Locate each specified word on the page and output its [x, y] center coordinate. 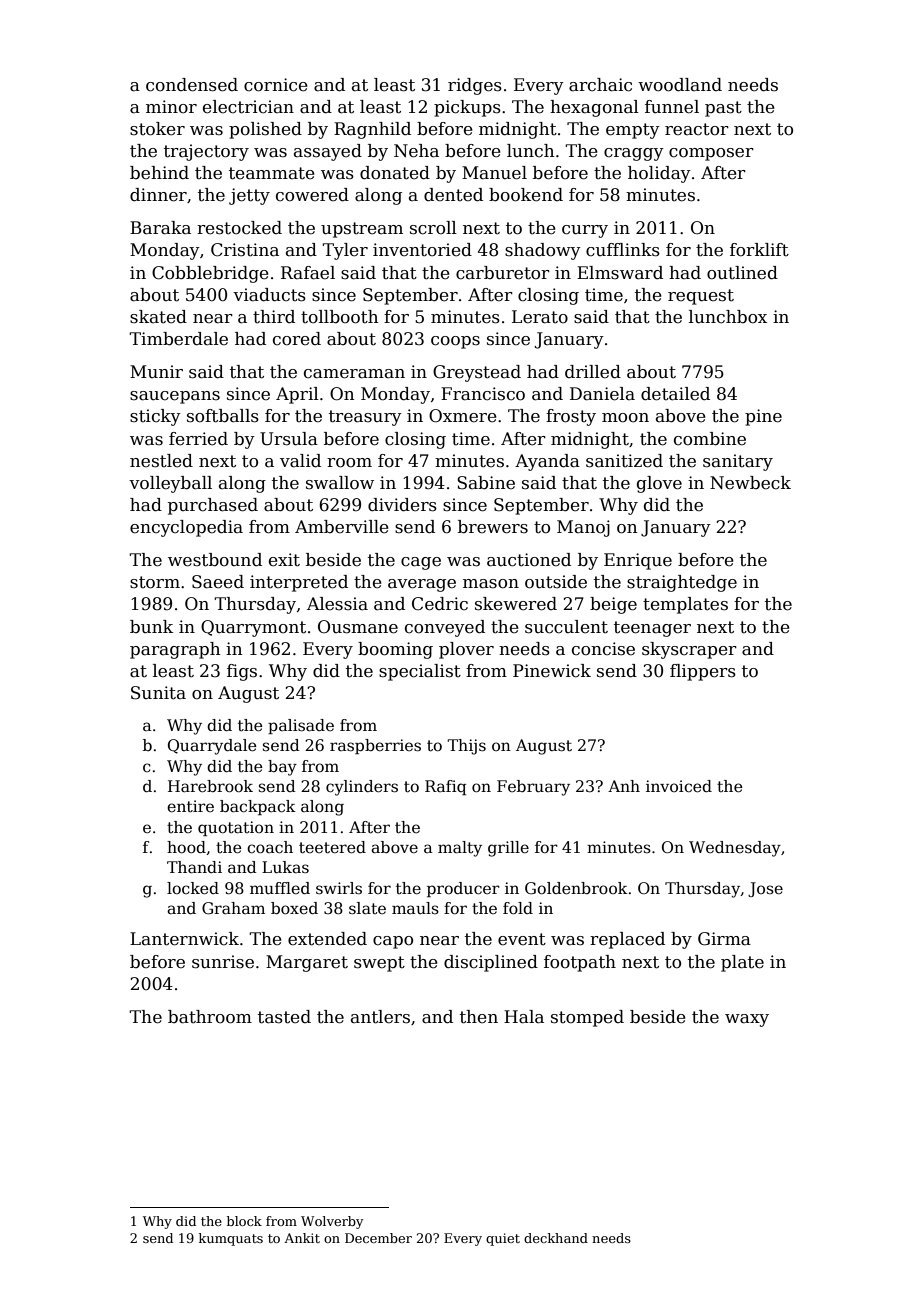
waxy [747, 1020]
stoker [157, 129]
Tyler [345, 251]
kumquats [231, 1239]
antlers [380, 1017]
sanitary [738, 462]
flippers [703, 672]
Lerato [540, 317]
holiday [659, 174]
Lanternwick [184, 939]
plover [466, 650]
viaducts [269, 295]
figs [242, 672]
